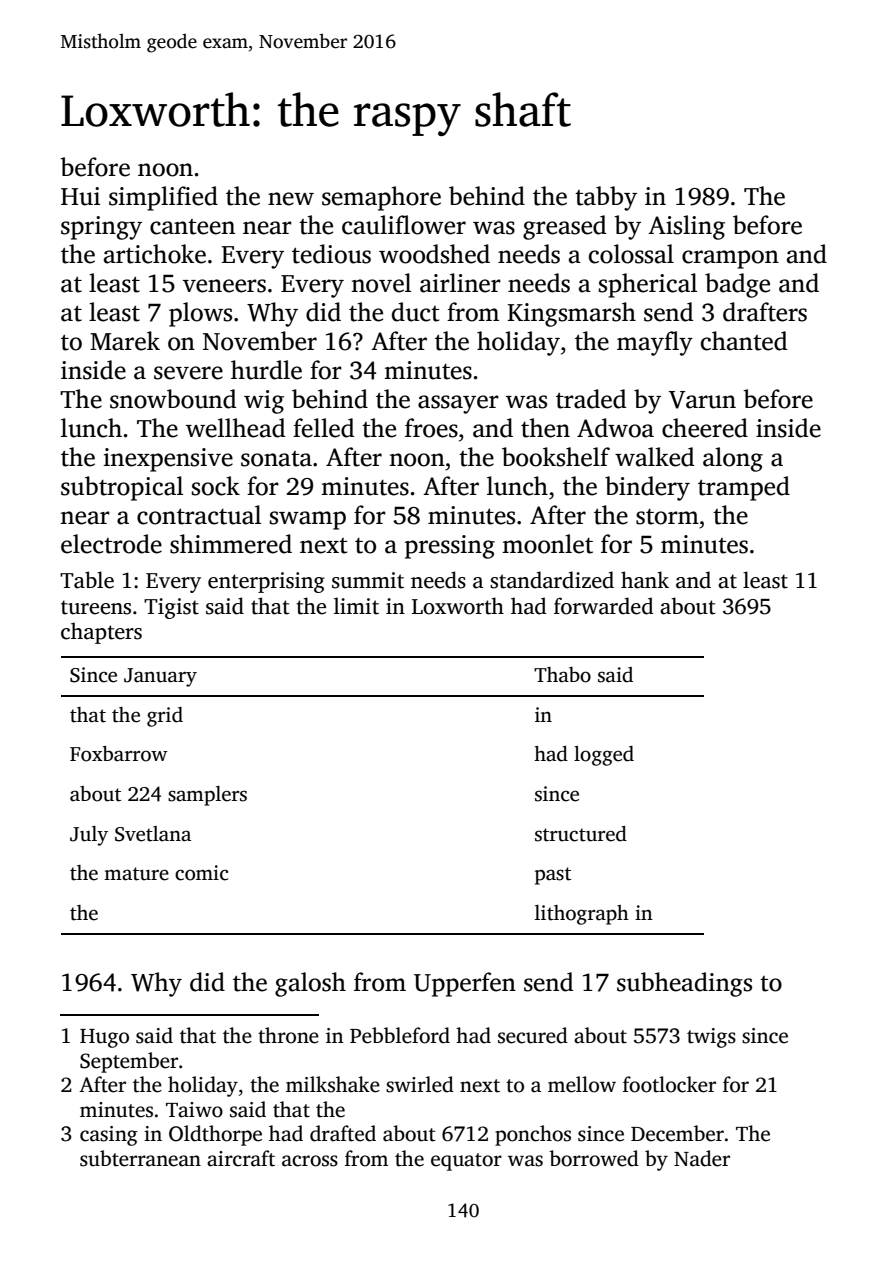  Describe the element at coordinates (119, 754) in the screenshot. I see `Foxbarrow` at that location.
